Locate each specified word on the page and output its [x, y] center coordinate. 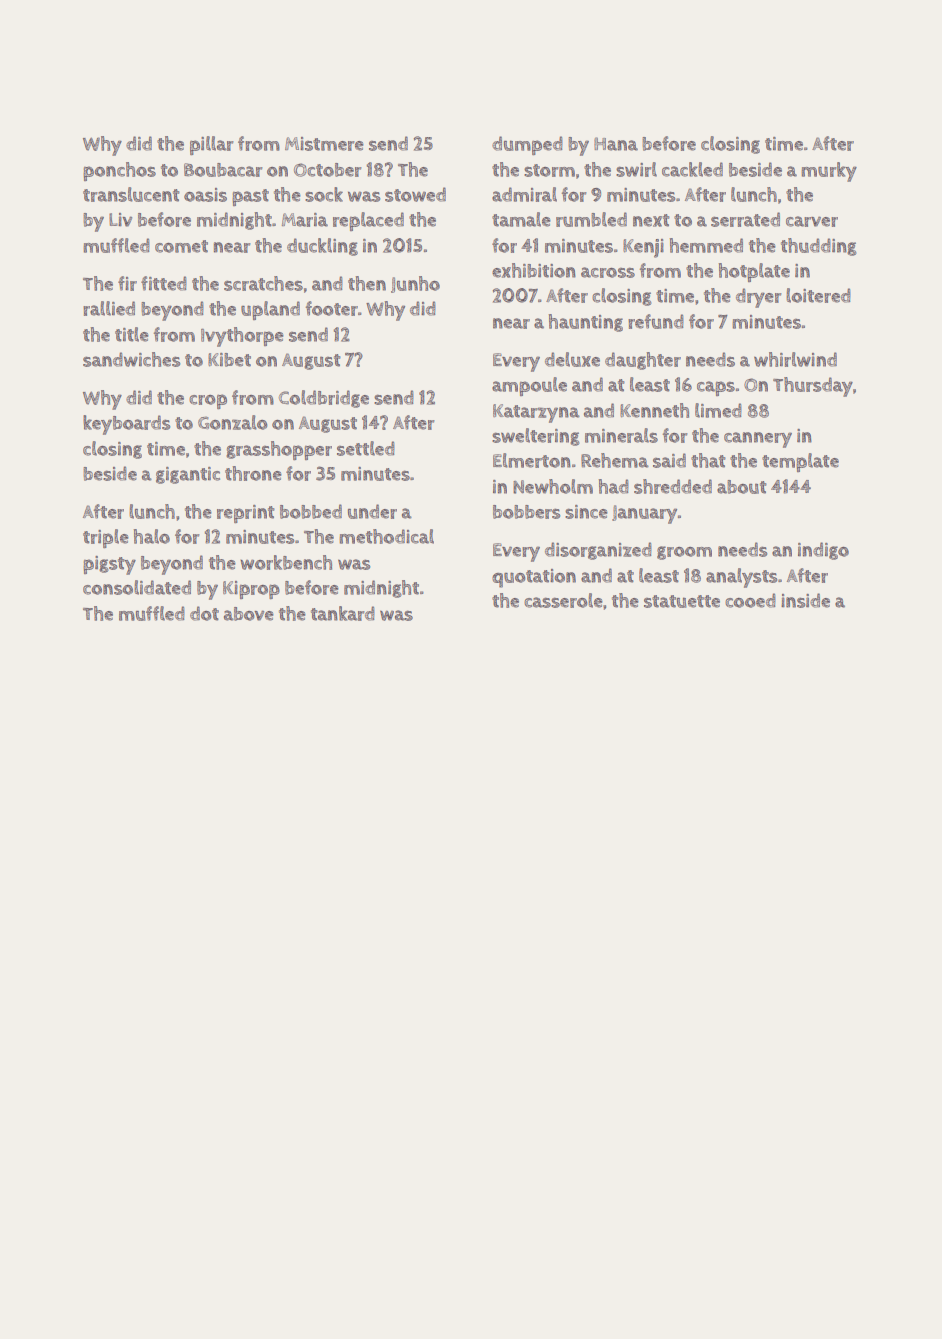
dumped [527, 145]
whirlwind [795, 359]
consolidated [137, 587]
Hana [616, 144]
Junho [415, 284]
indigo [823, 551]
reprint [246, 514]
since [586, 512]
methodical [386, 536]
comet [181, 246]
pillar [212, 145]
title [132, 334]
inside [805, 600]
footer [331, 308]
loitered [818, 295]
